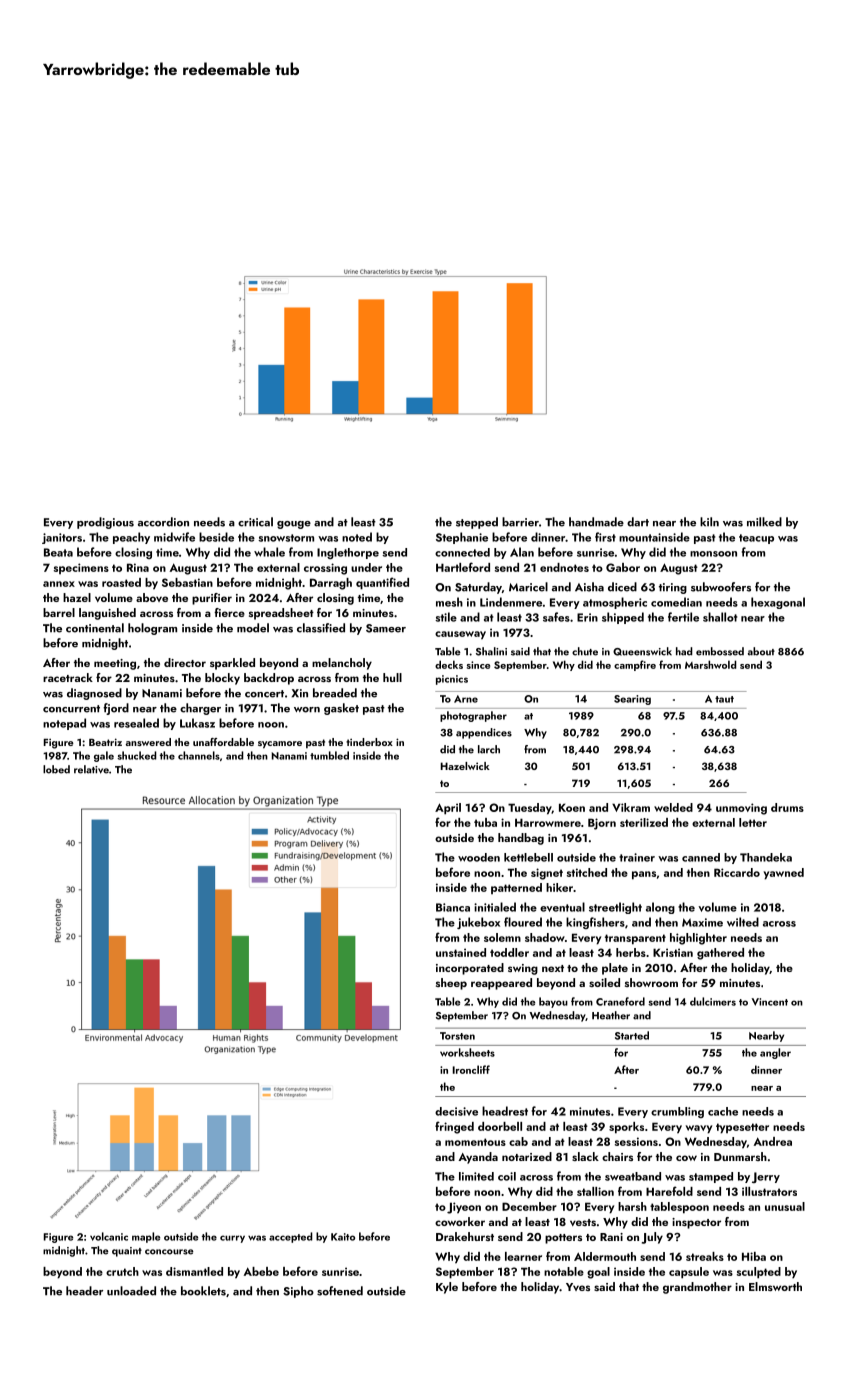  I want to click on barrier, so click(520, 522).
